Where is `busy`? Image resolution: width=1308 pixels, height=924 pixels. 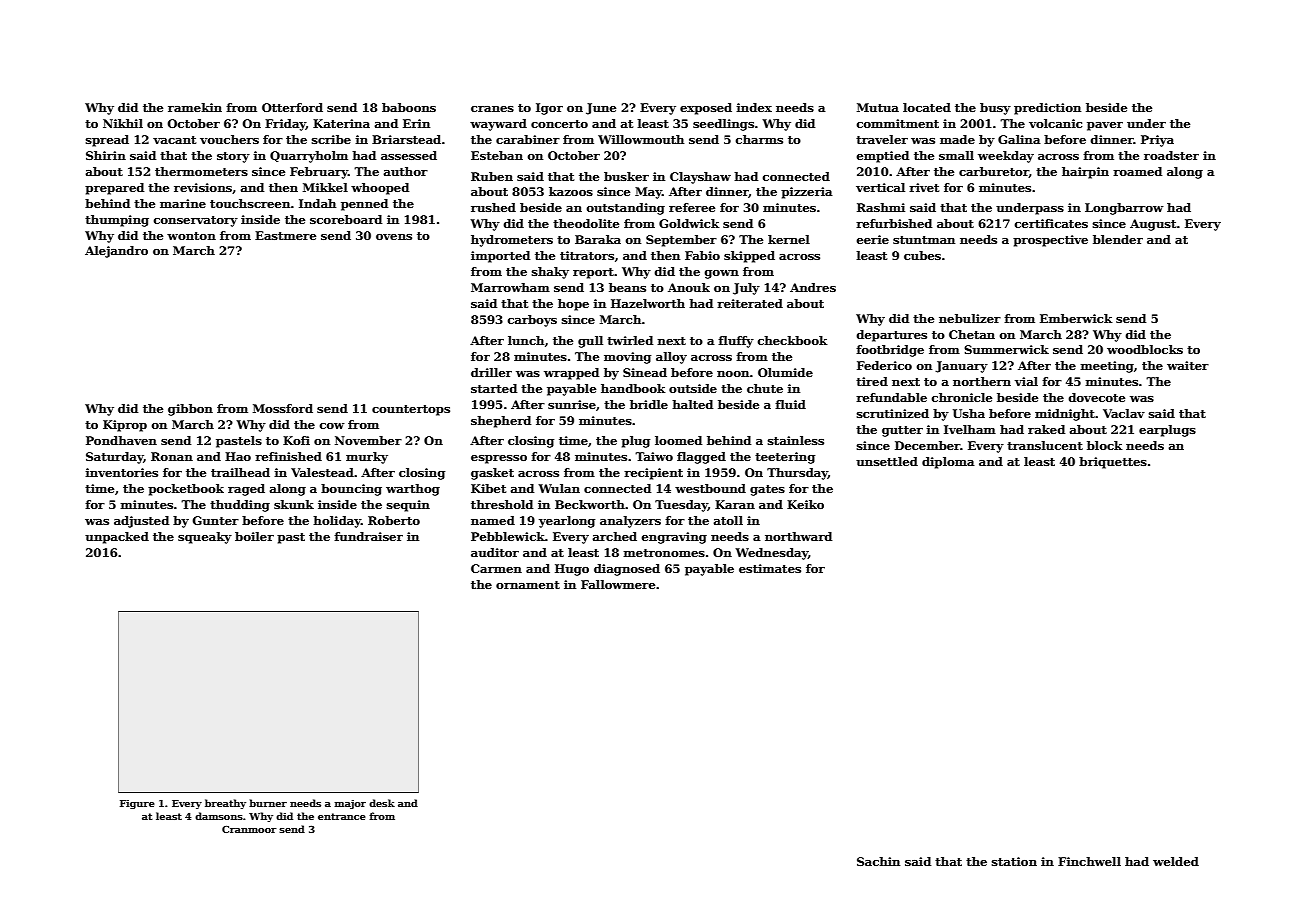 busy is located at coordinates (995, 109).
